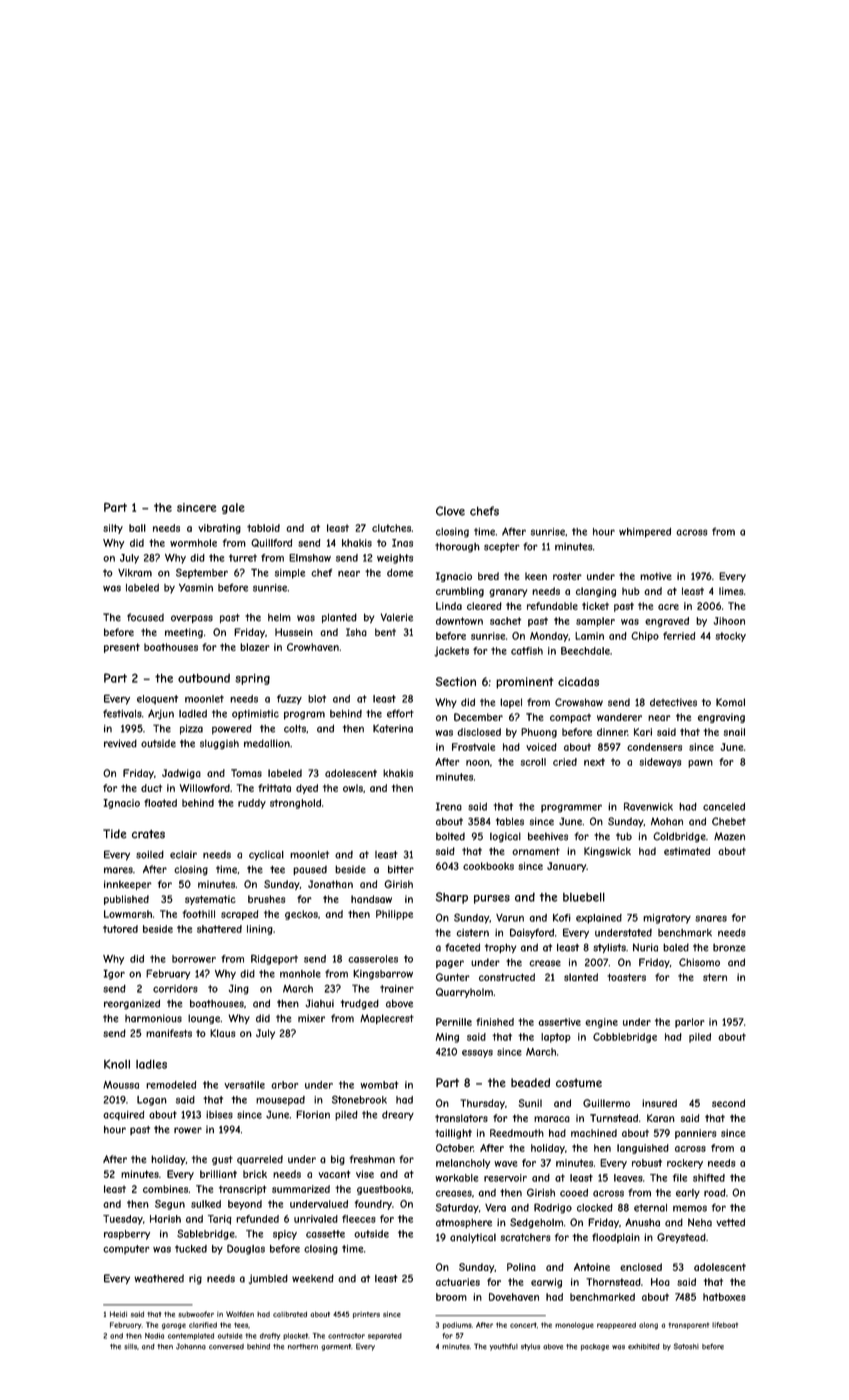  Describe the element at coordinates (255, 715) in the document. I see `optimistic` at that location.
